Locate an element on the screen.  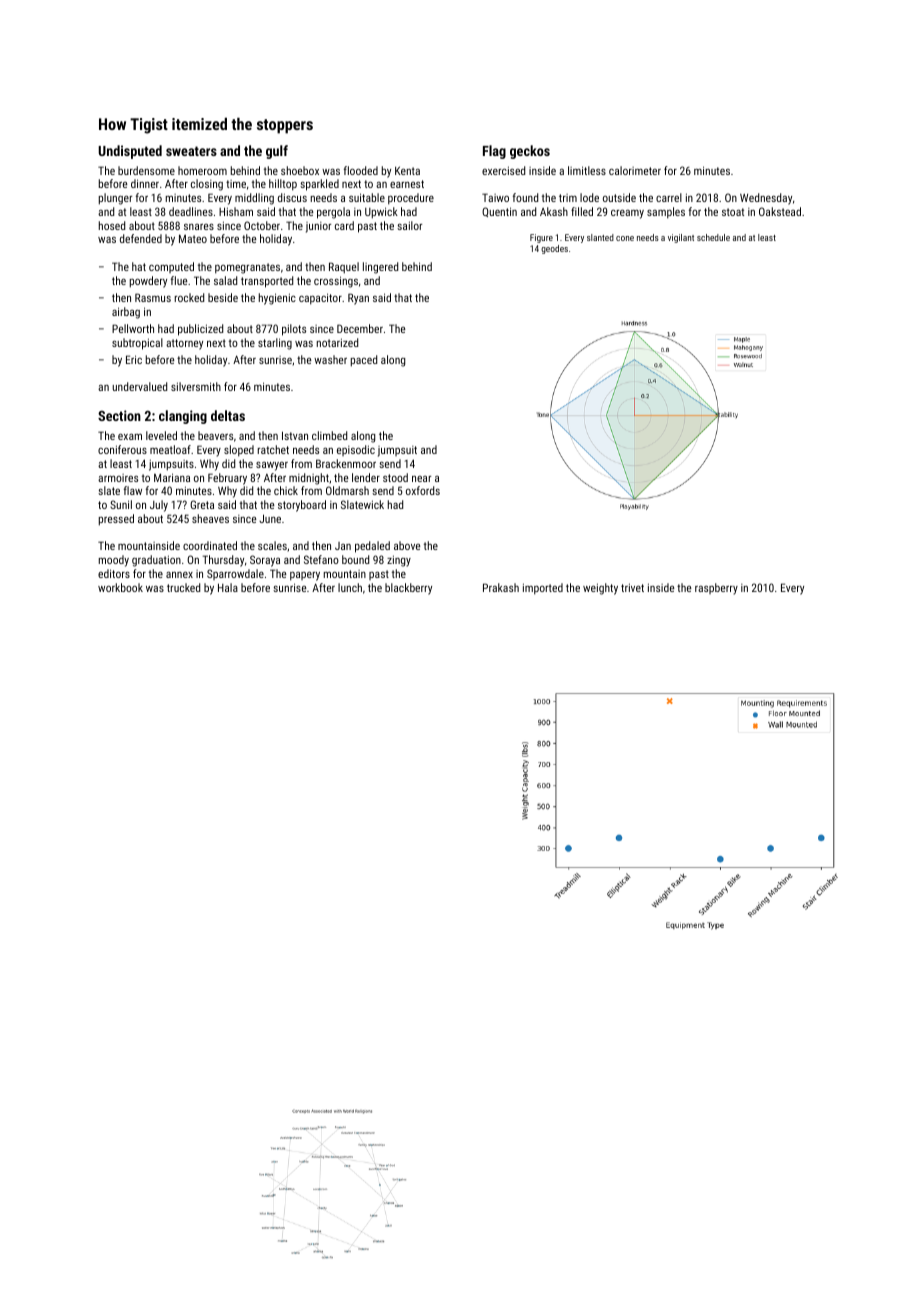
Ryan is located at coordinates (358, 299).
